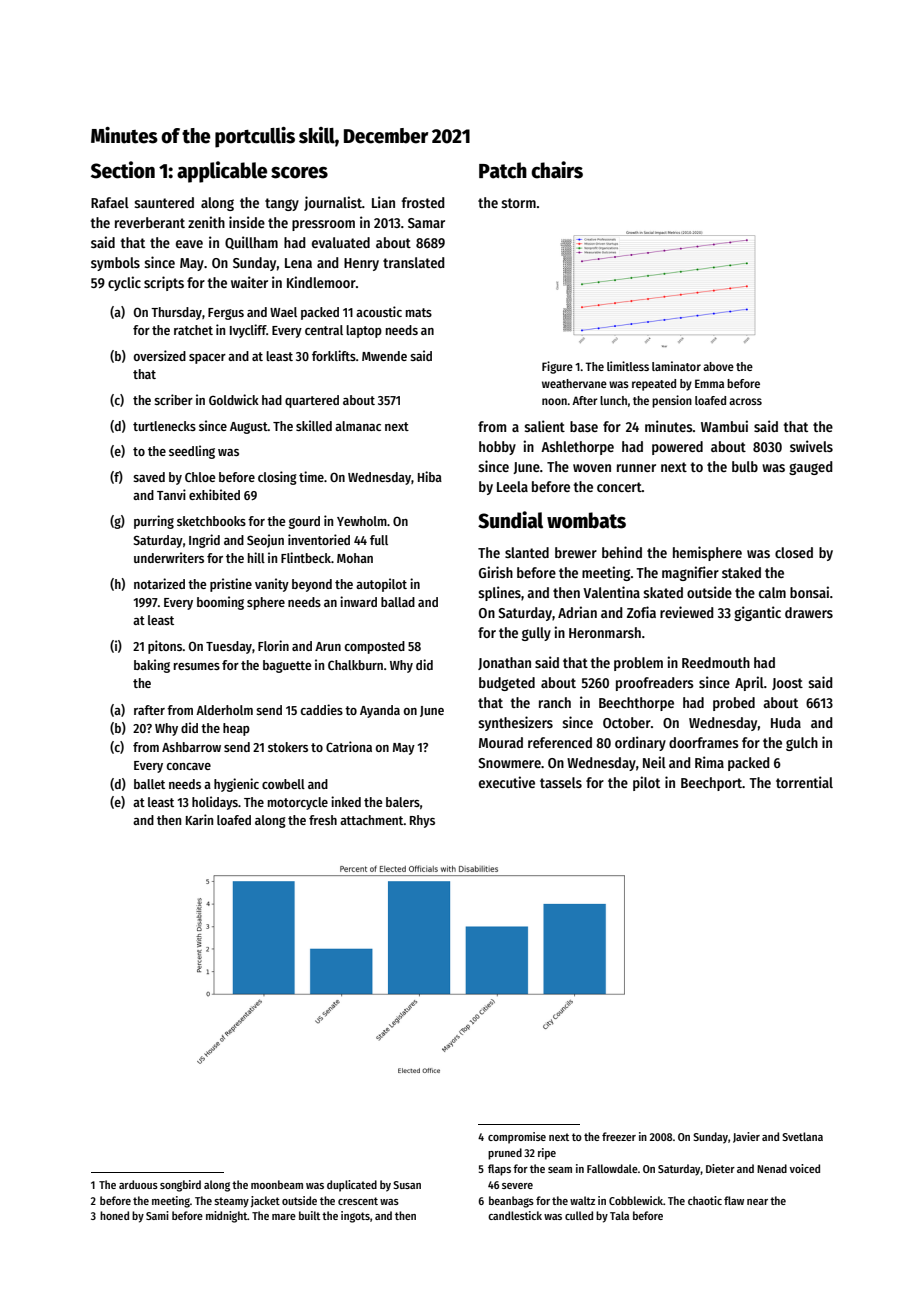 The width and height of the image is (924, 1314). Describe the element at coordinates (192, 452) in the image. I see `seedling` at that location.
